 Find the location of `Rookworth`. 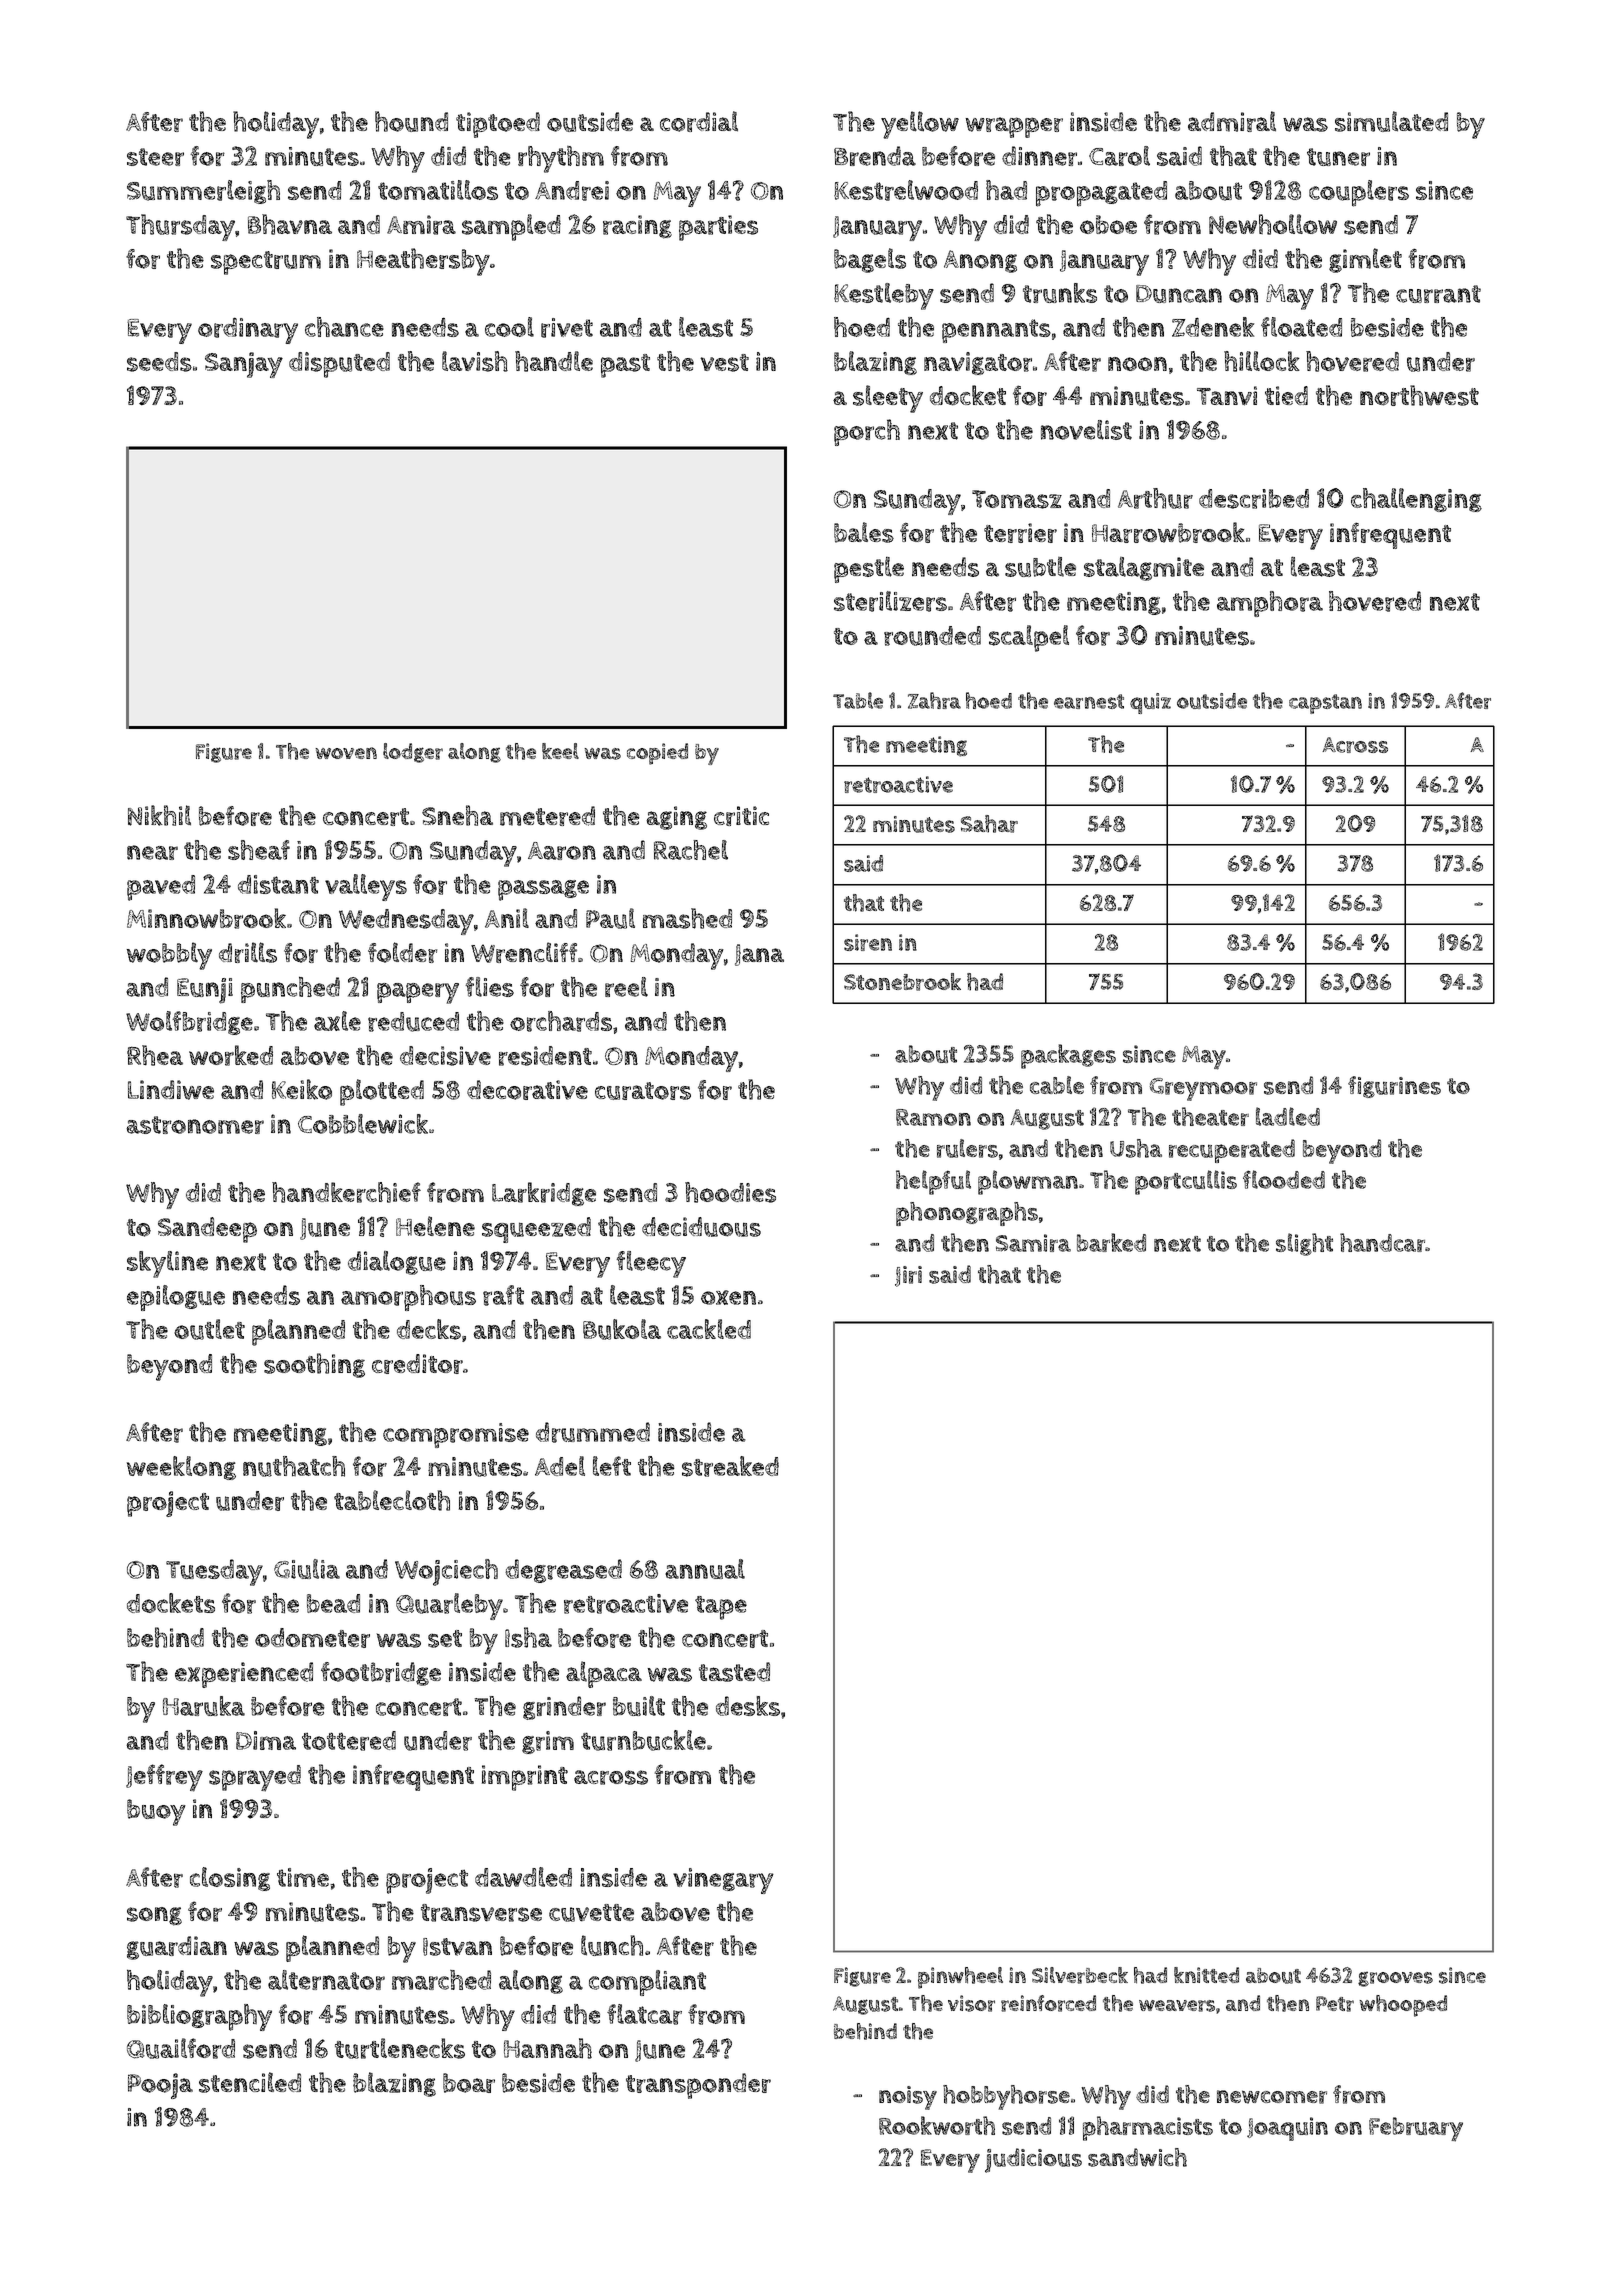

Rookworth is located at coordinates (937, 2125).
